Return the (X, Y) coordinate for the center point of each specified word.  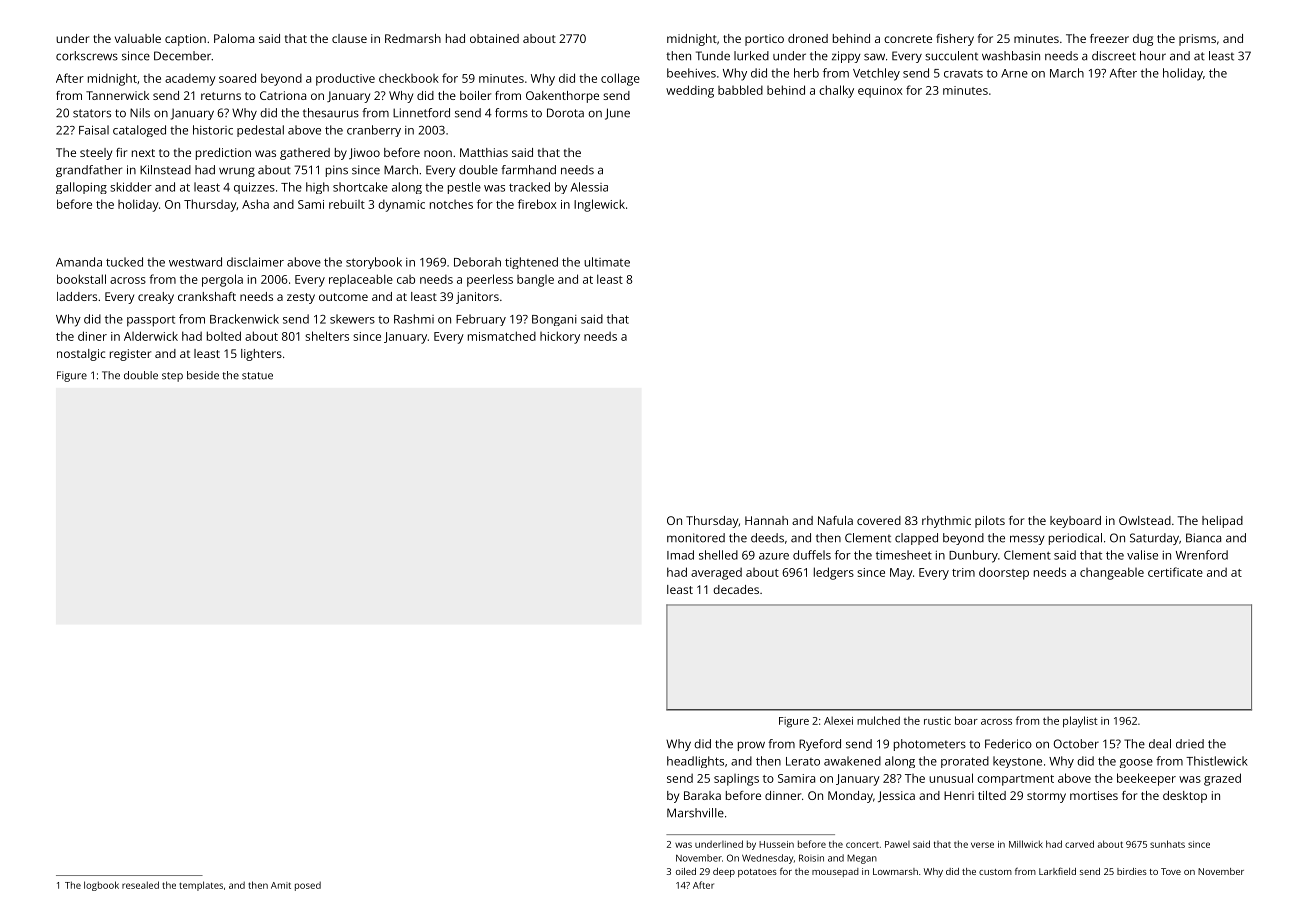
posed (308, 886)
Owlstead (1145, 520)
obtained (494, 38)
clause (349, 38)
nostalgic (81, 355)
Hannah (766, 520)
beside (203, 375)
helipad (1222, 522)
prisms (1197, 40)
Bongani (554, 320)
